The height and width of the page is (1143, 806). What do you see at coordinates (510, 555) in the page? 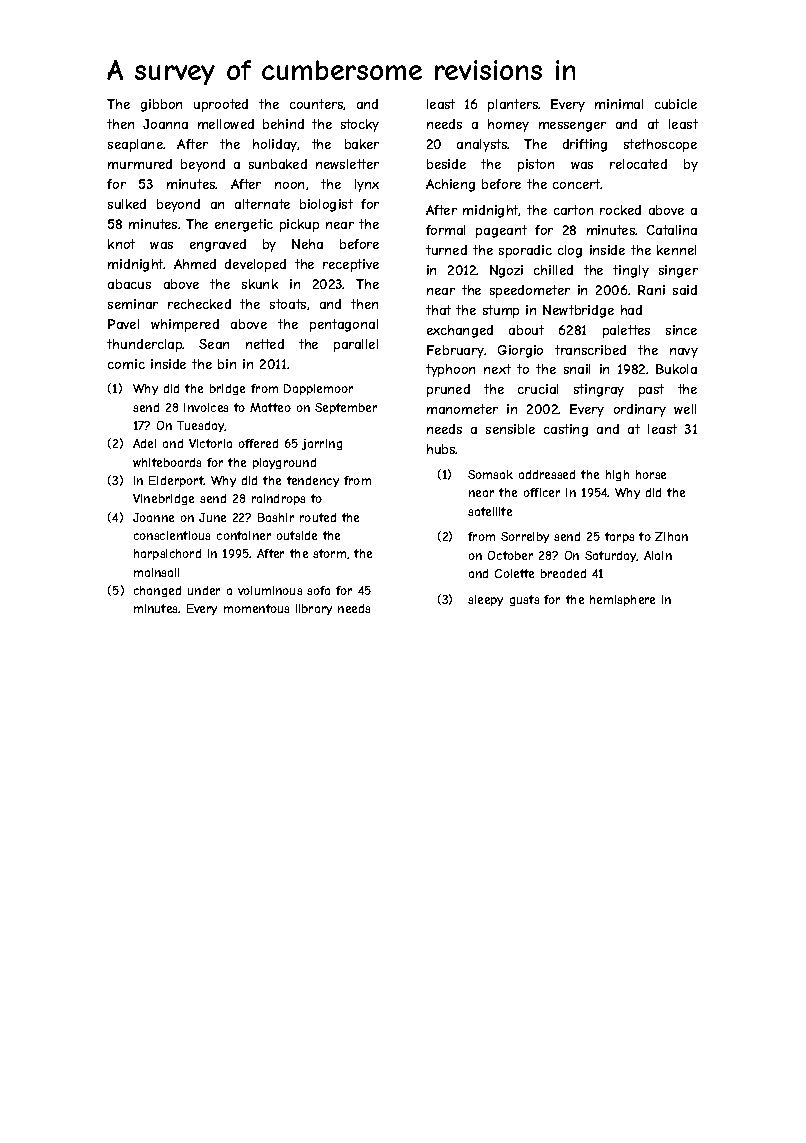
I see `October` at bounding box center [510, 555].
